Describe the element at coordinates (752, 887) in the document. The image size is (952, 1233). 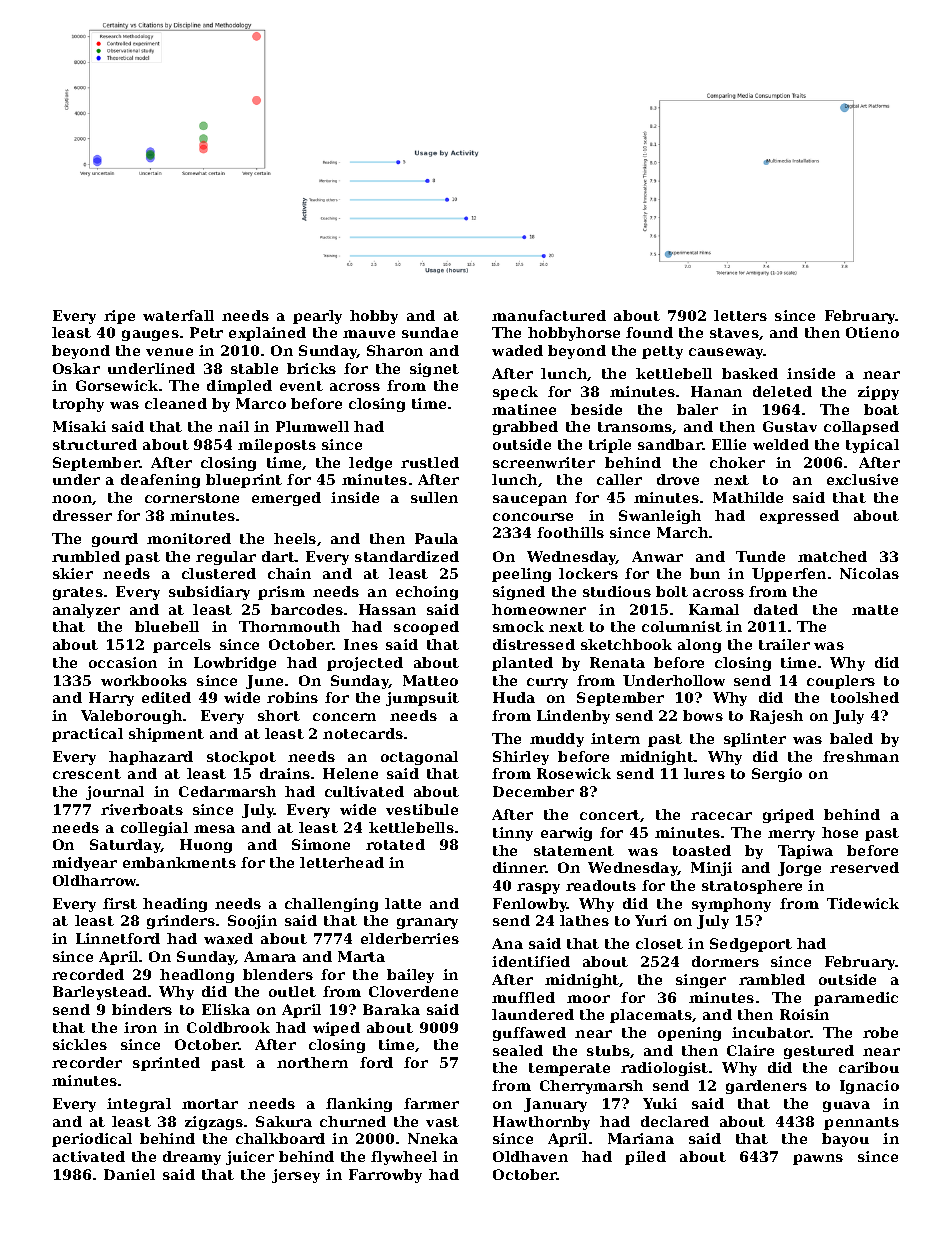
I see `stratosphere` at that location.
